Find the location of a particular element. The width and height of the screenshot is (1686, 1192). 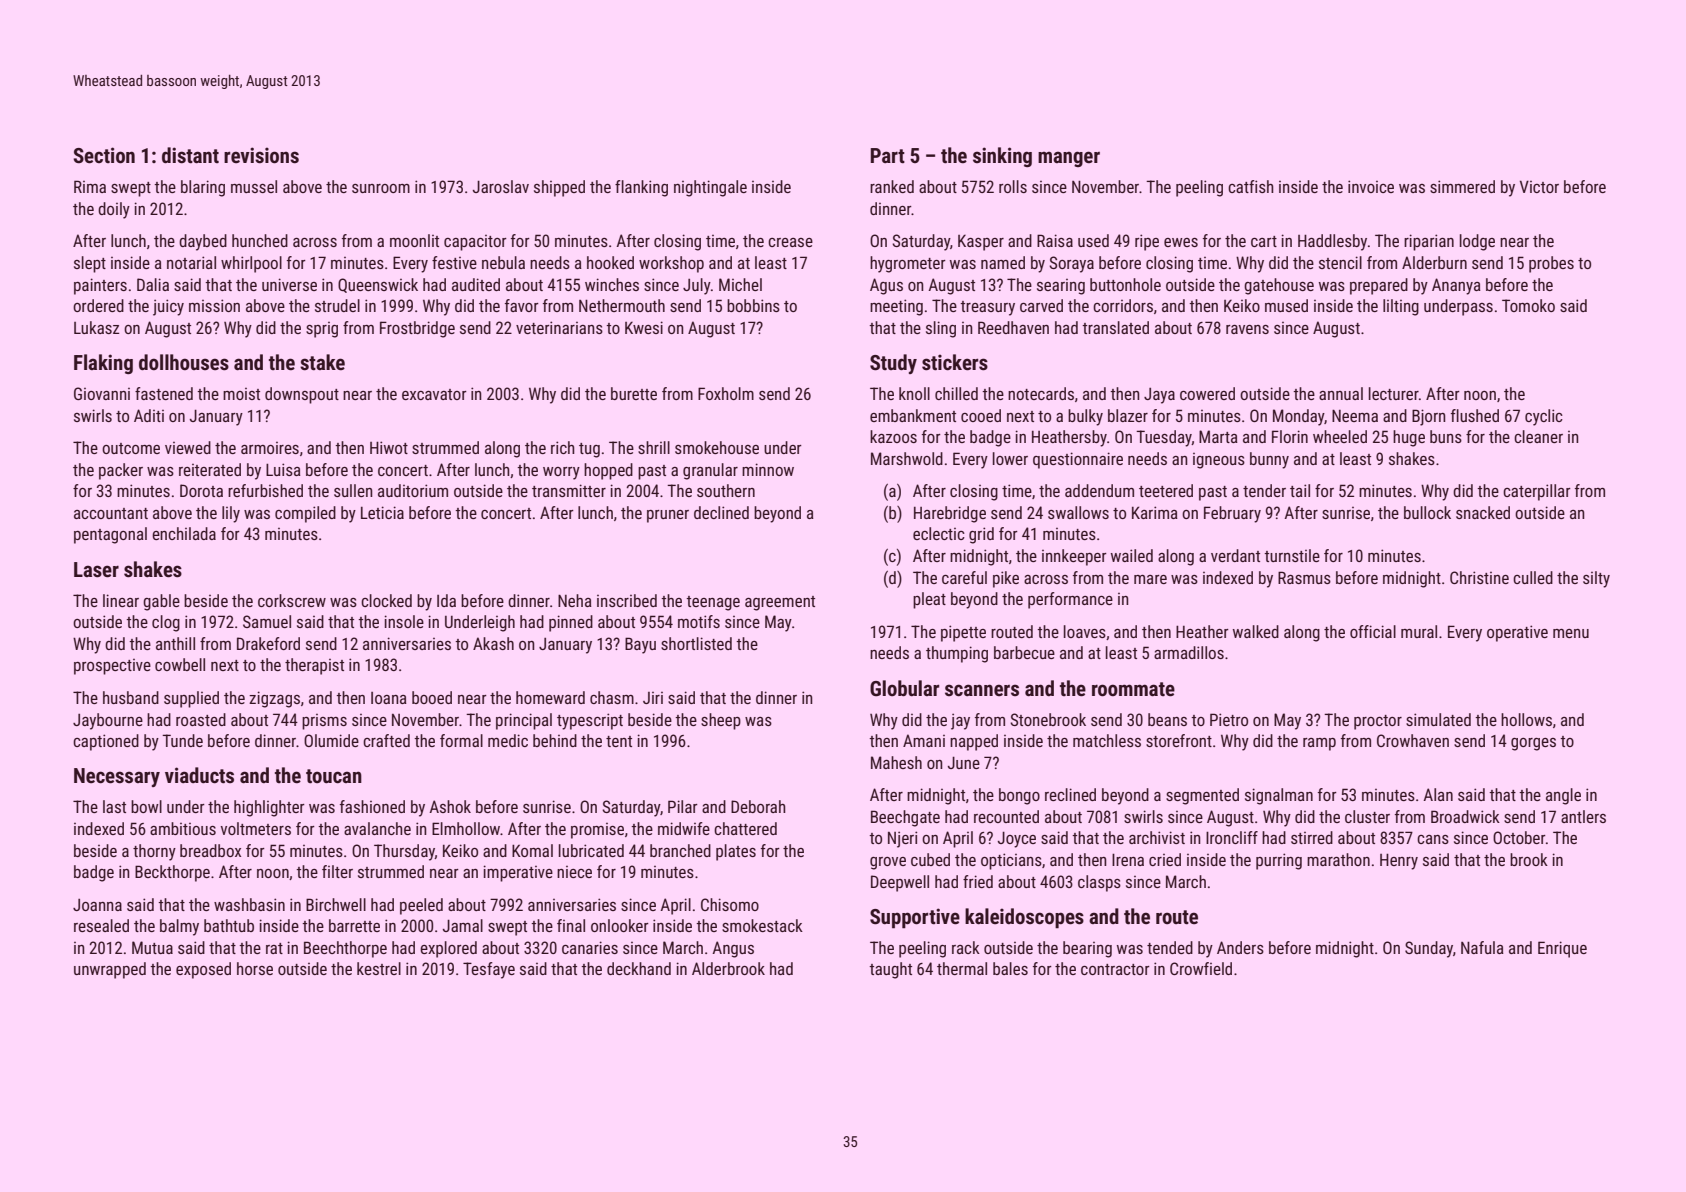

insole is located at coordinates (404, 621).
